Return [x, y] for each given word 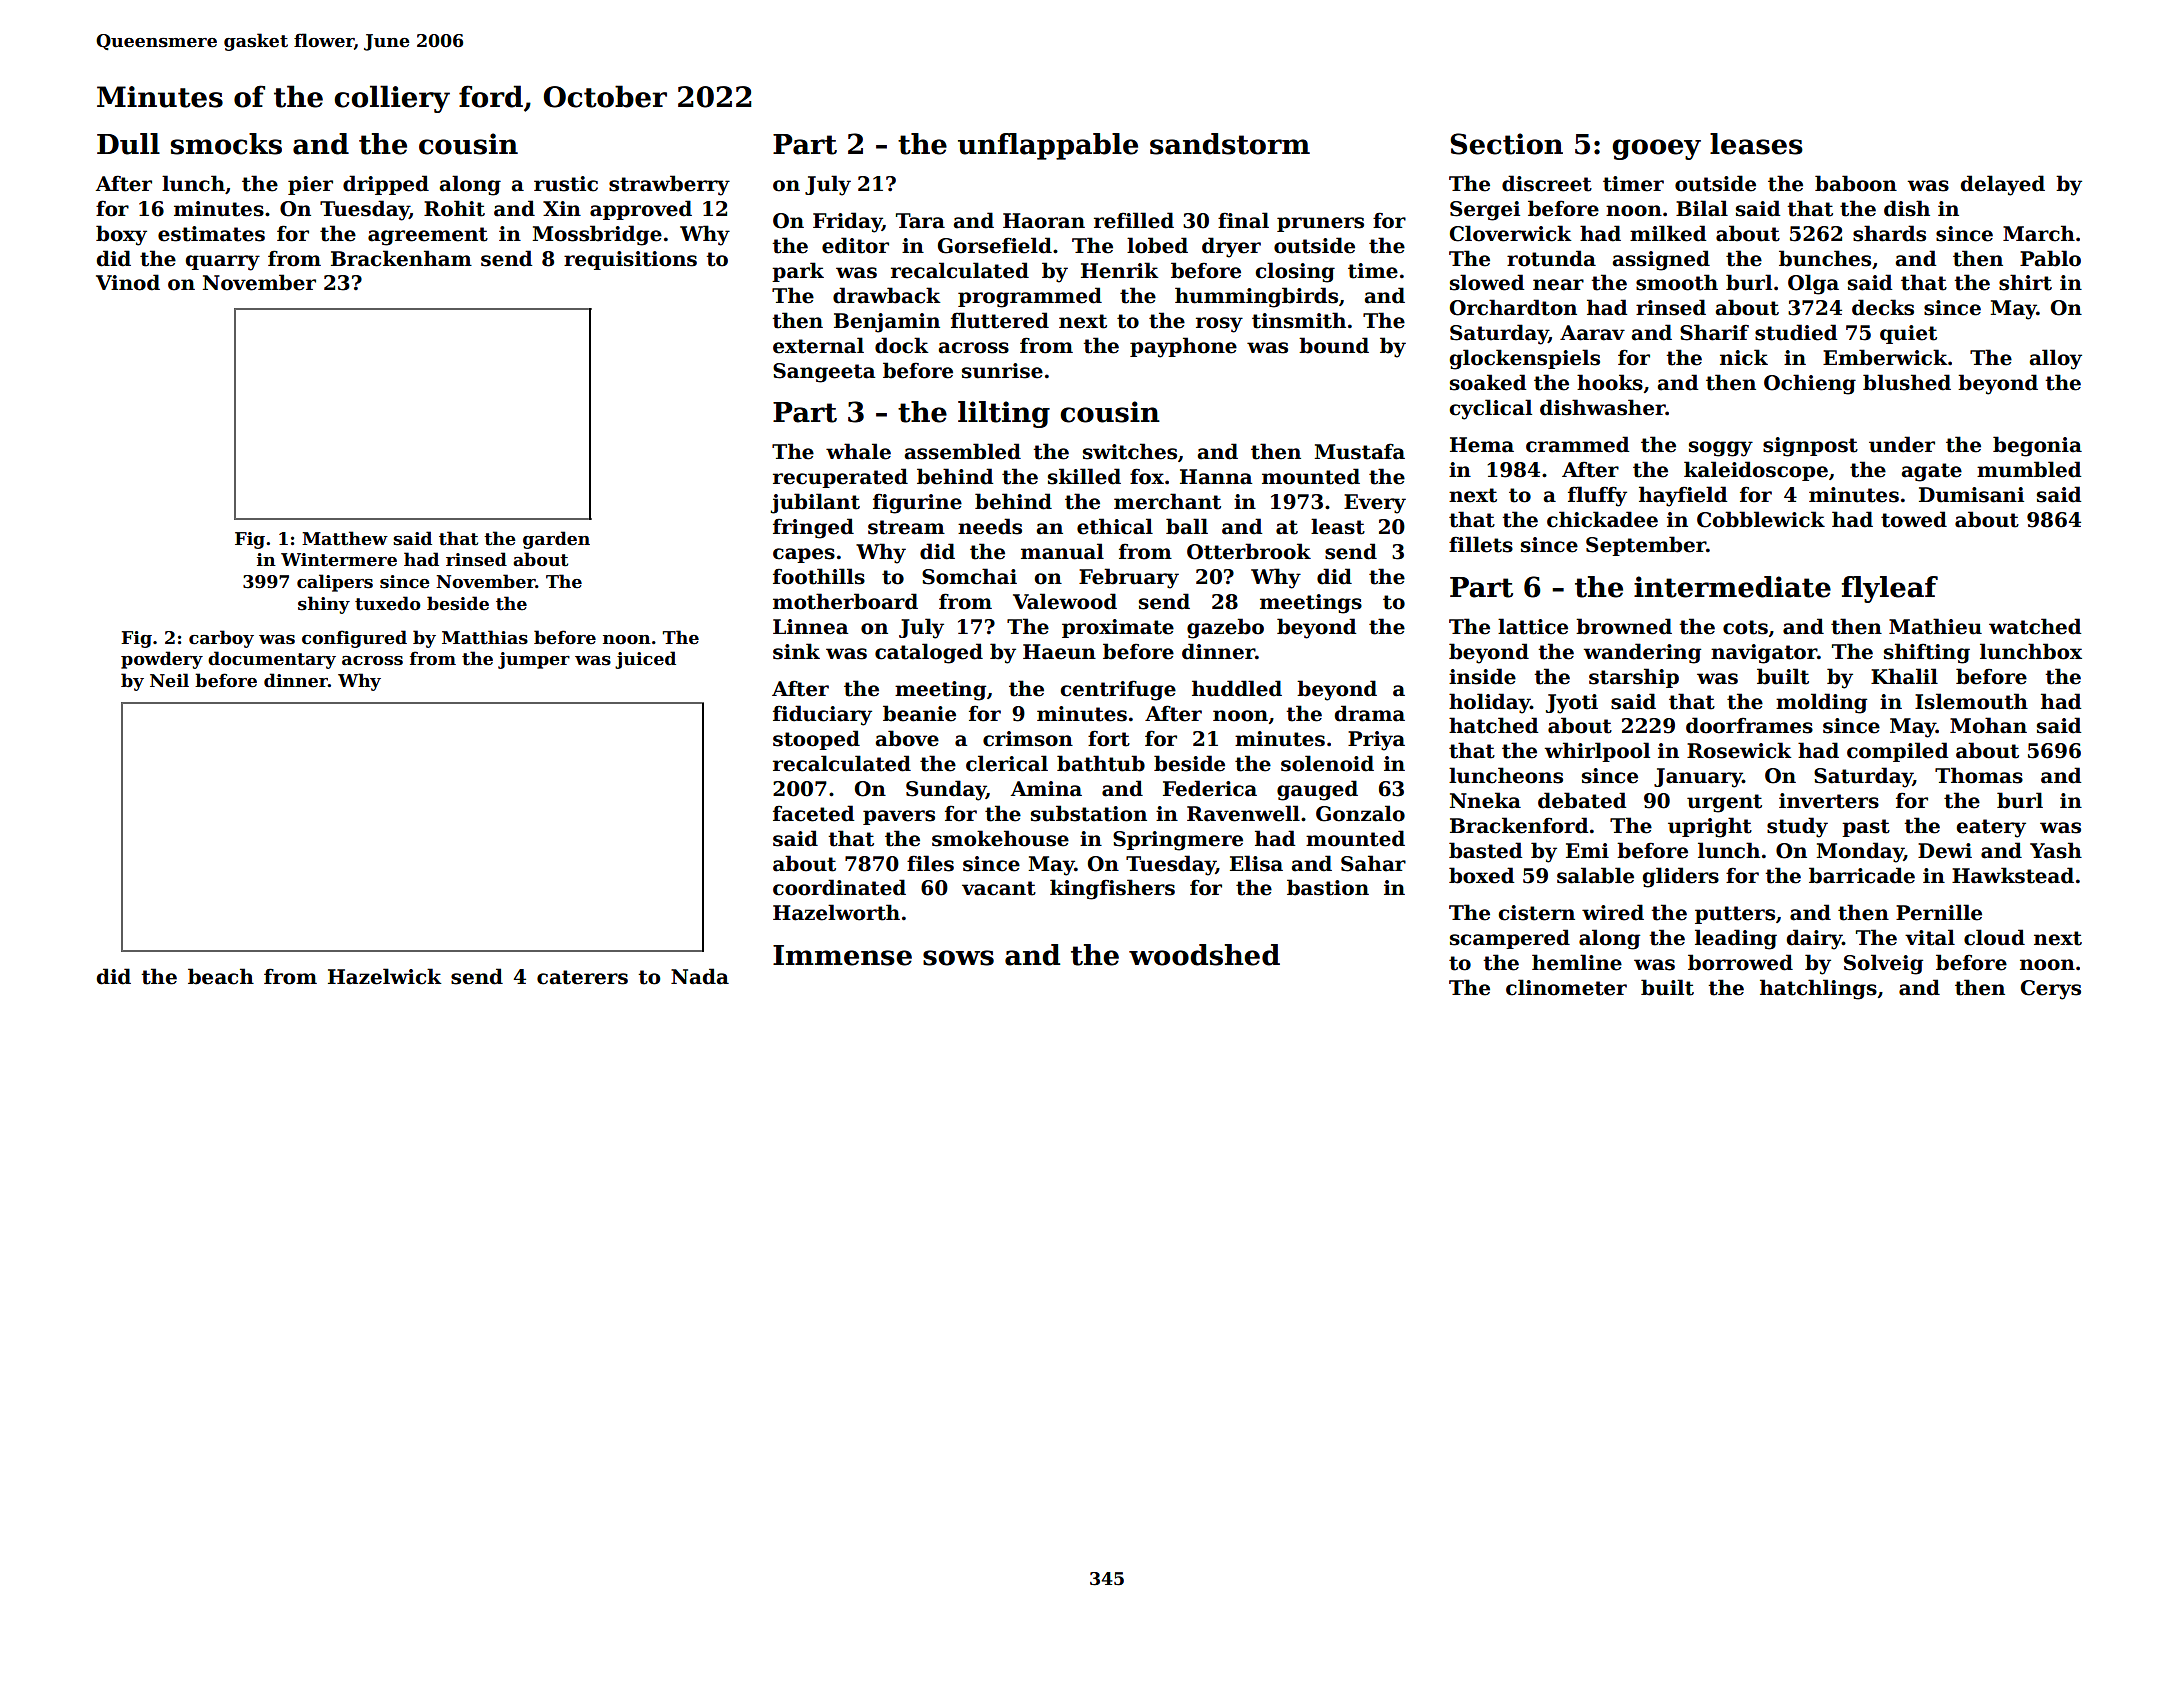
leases [1756, 144]
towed [1914, 519]
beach [221, 976]
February [1129, 578]
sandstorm [1230, 144]
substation [1089, 813]
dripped [386, 185]
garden [556, 540]
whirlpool [1597, 752]
